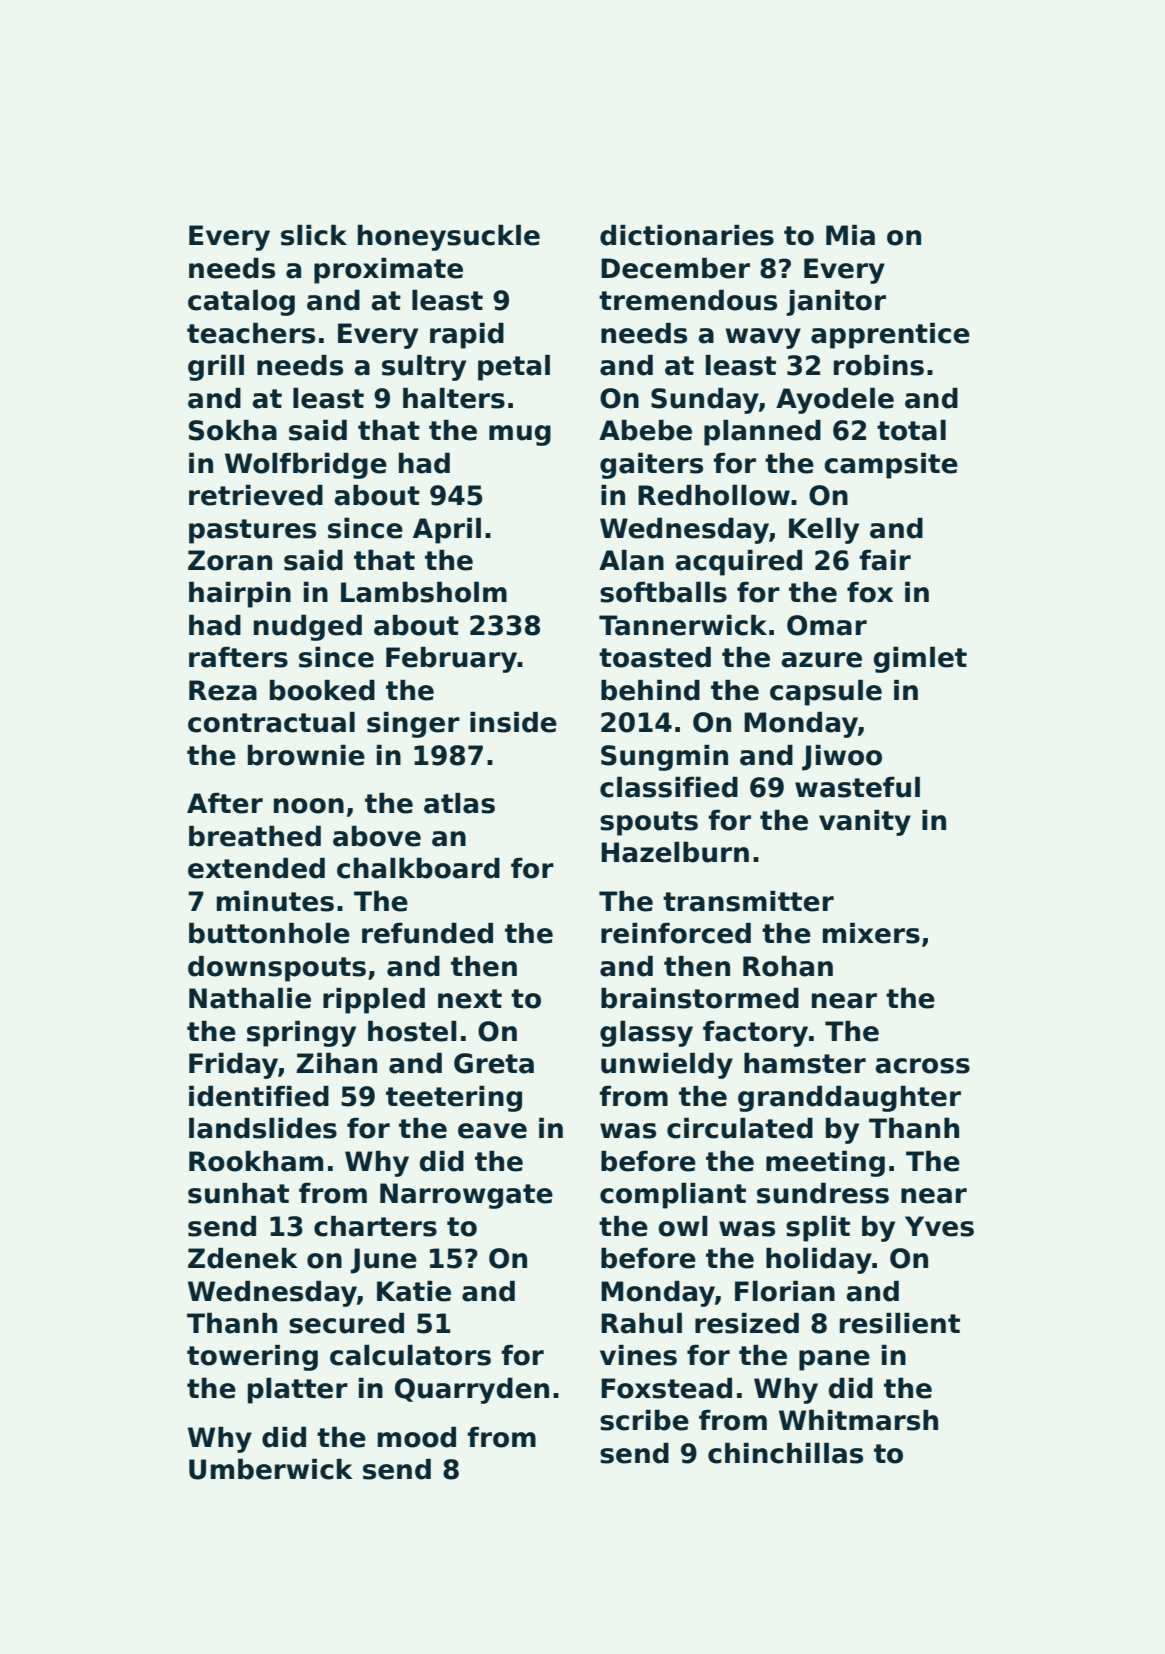 This screenshot has width=1165, height=1654. What do you see at coordinates (424, 592) in the screenshot?
I see `Lambsholm` at bounding box center [424, 592].
